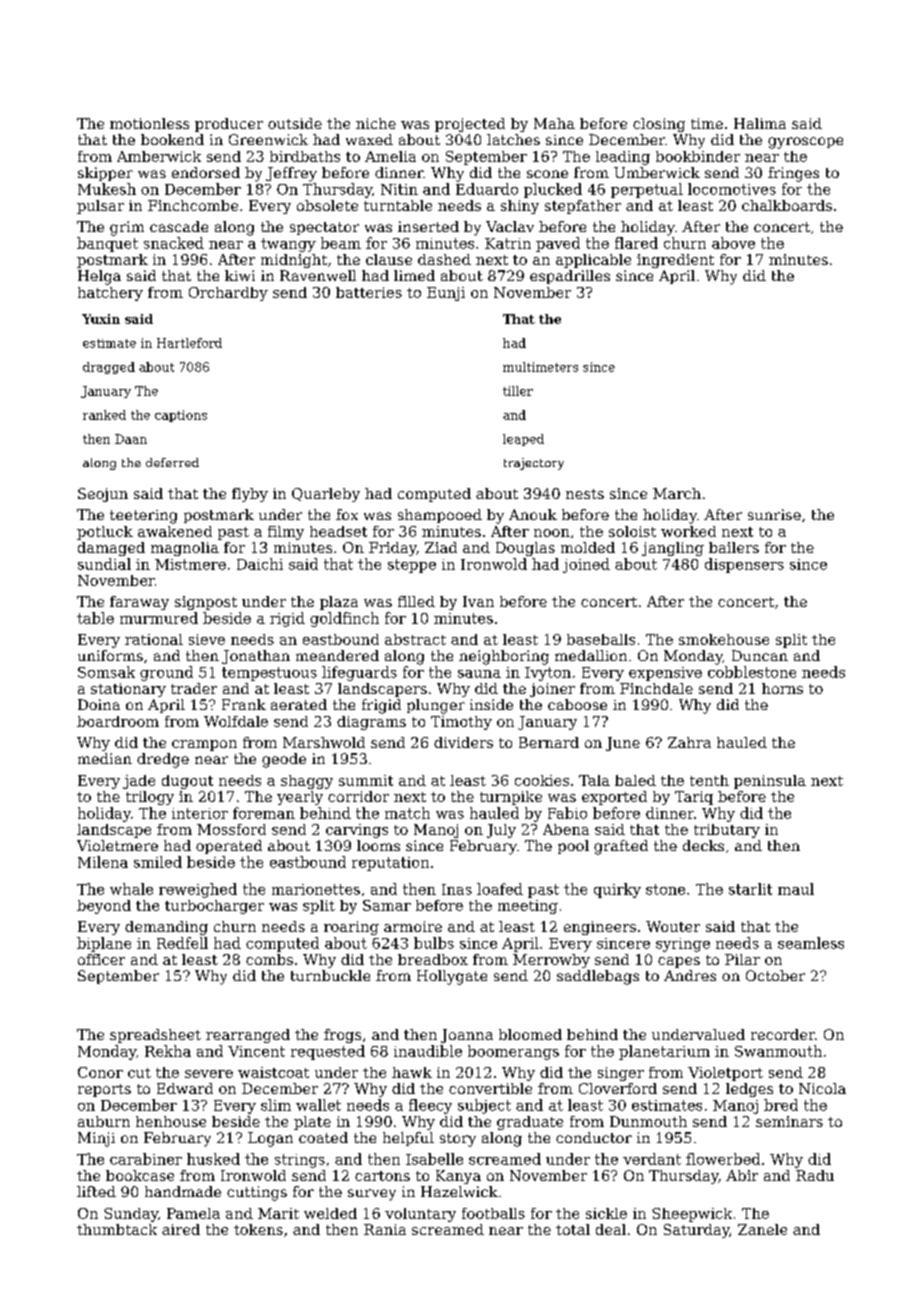  I want to click on captions, so click(181, 416).
